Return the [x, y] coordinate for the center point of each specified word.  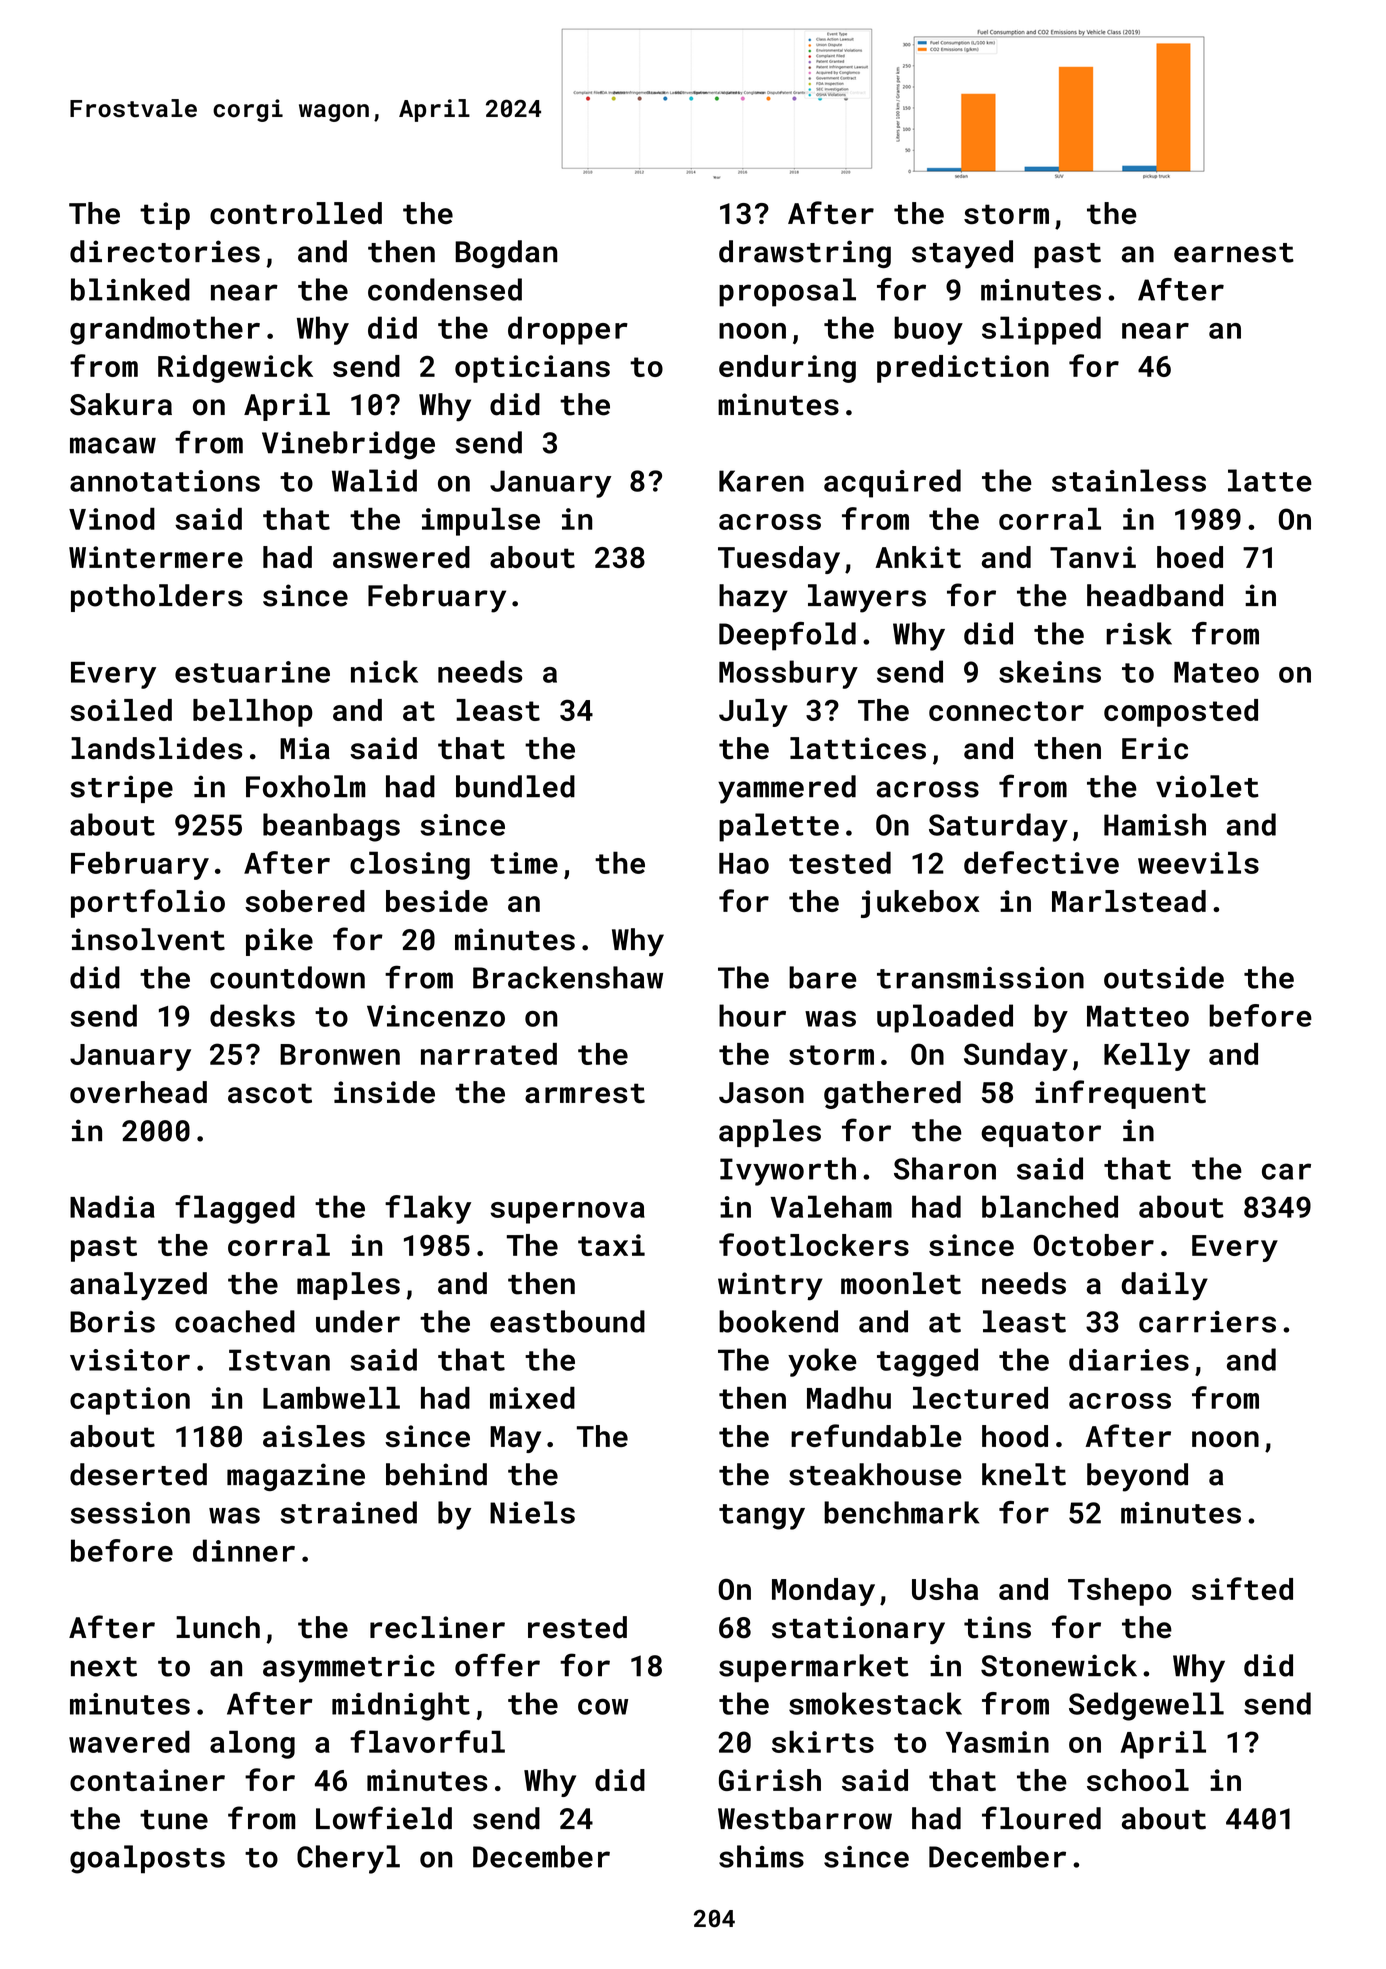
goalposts [147, 1859]
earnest [1234, 253]
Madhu [849, 1398]
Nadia [112, 1206]
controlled [296, 213]
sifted [1242, 1588]
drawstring [805, 254]
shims [761, 1856]
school [1138, 1780]
